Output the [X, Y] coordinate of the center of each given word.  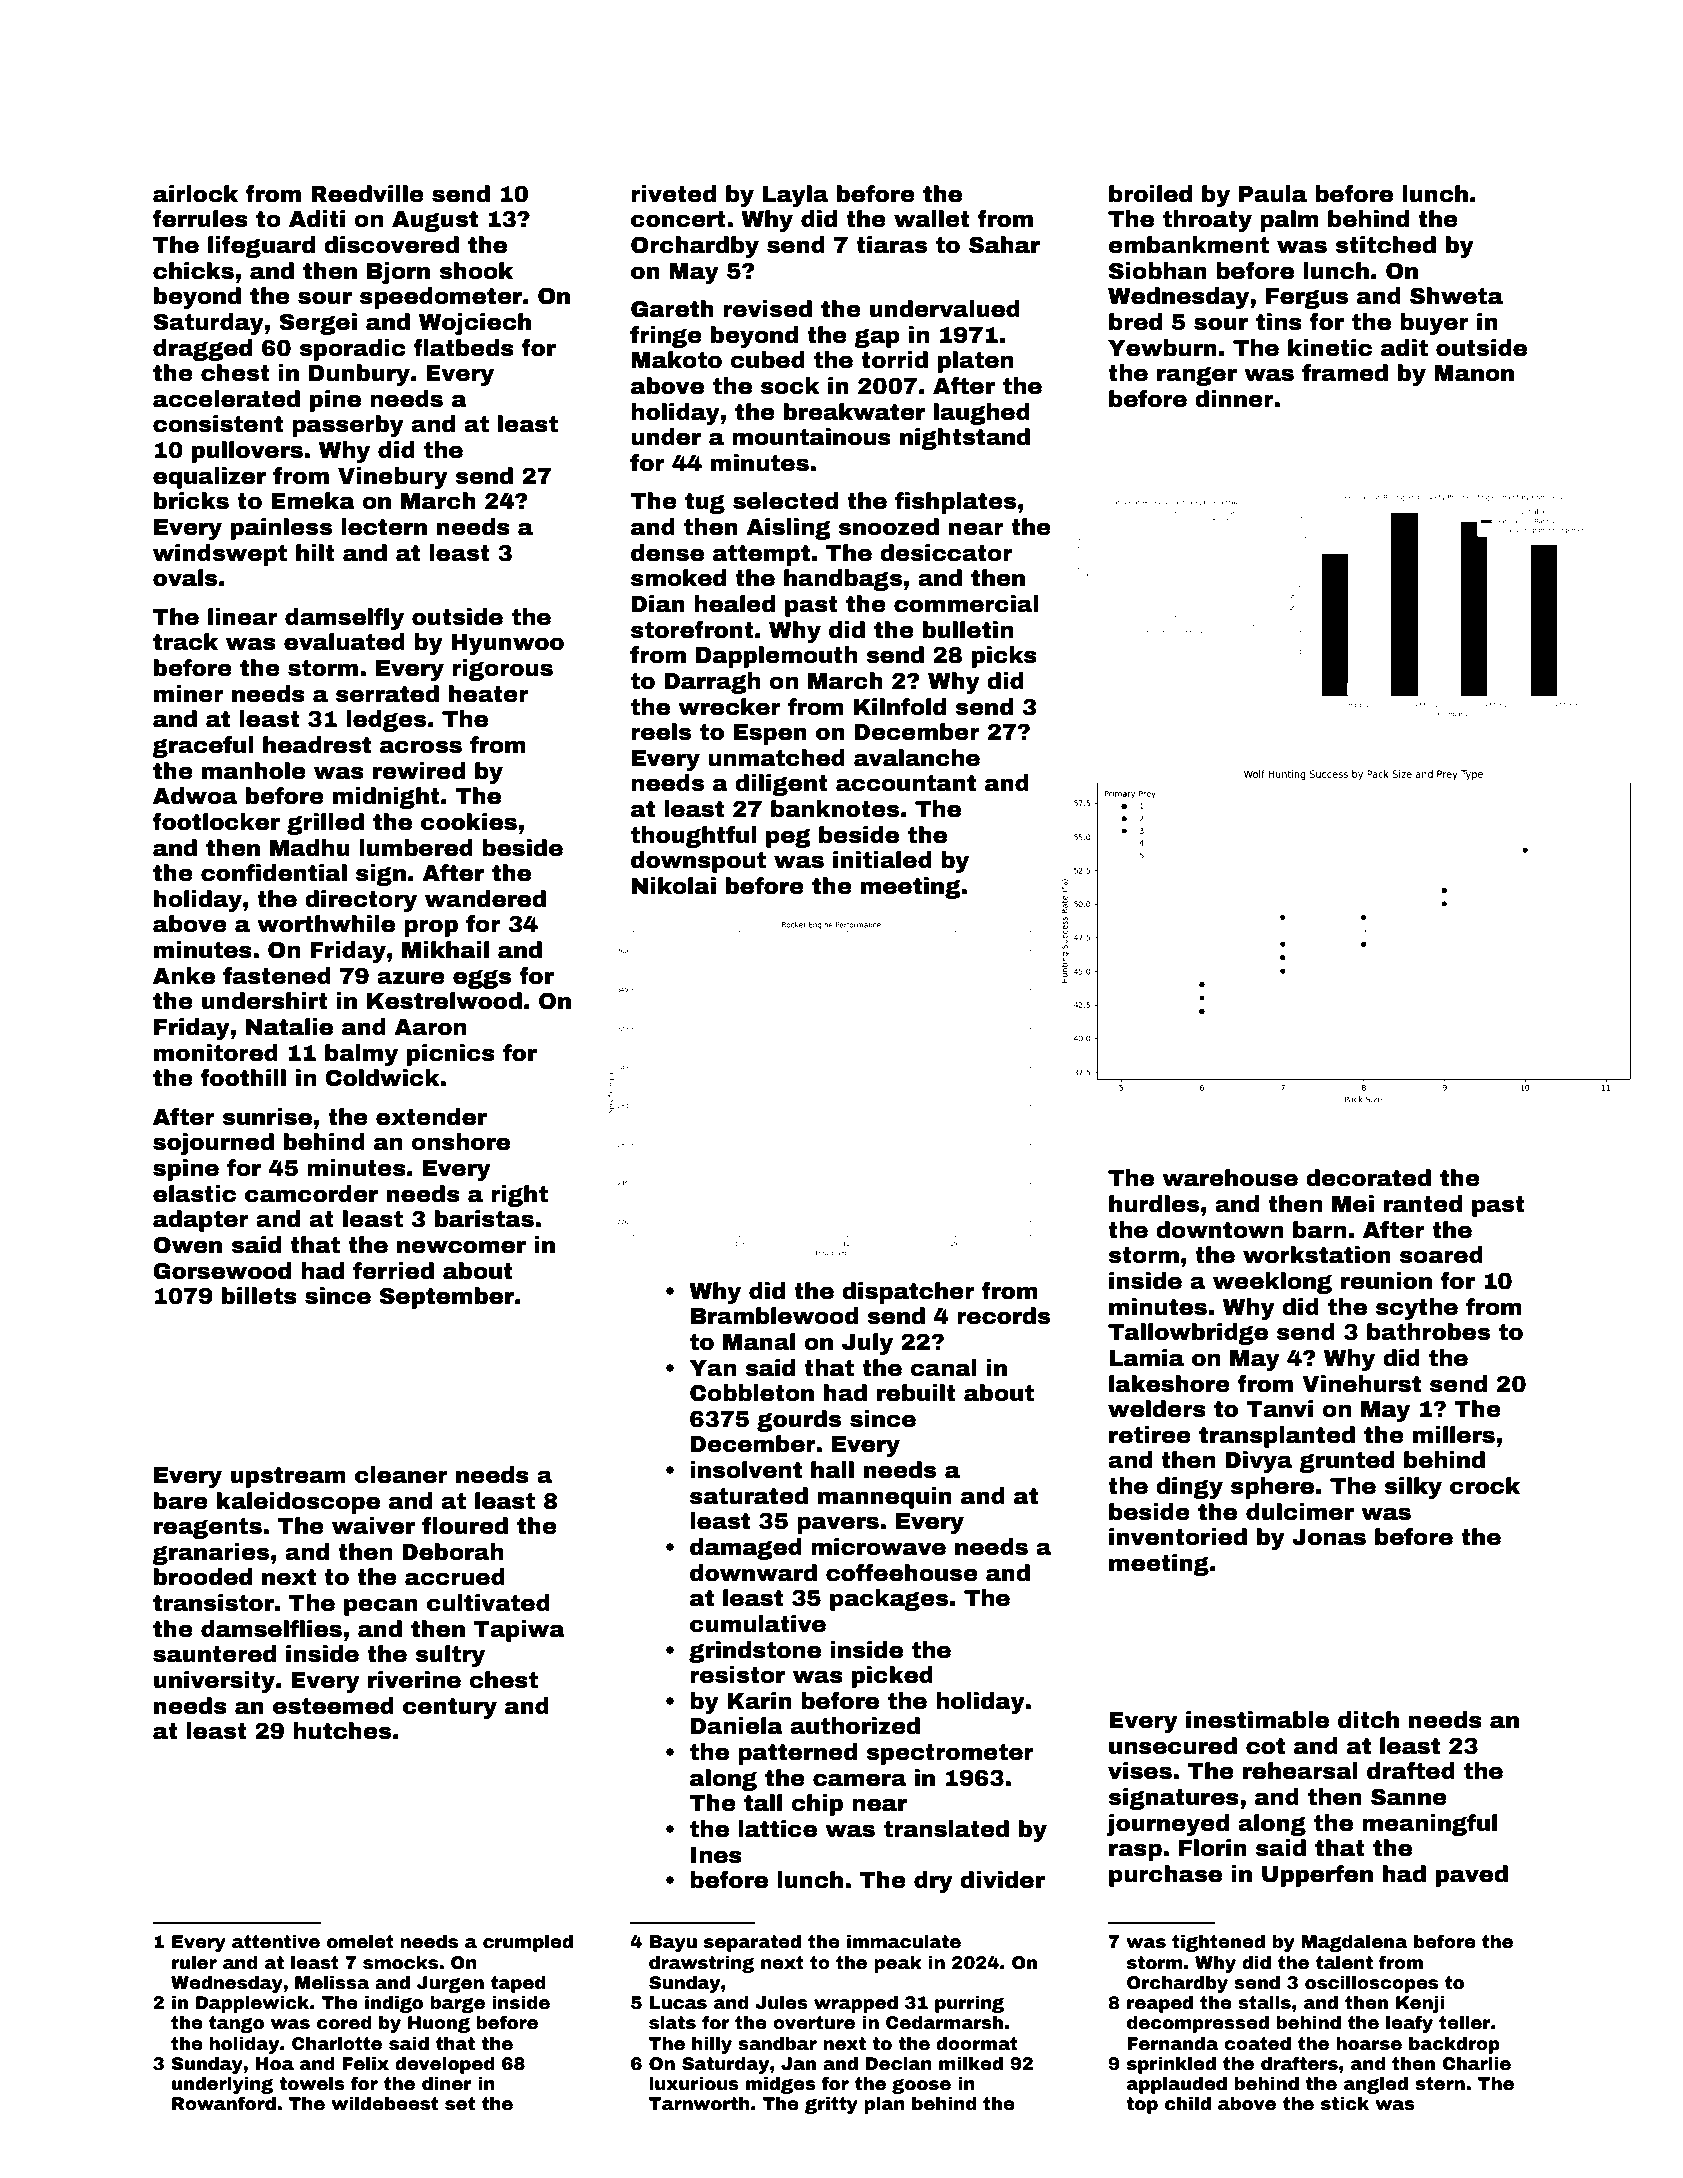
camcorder [311, 1194]
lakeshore [1169, 1384]
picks [1004, 657]
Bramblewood [774, 1316]
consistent [218, 424]
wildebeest [384, 2104]
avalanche [917, 758]
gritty [831, 2105]
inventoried [1178, 1537]
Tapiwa [519, 1631]
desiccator [946, 553]
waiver [373, 1526]
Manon [1474, 373]
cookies [469, 822]
